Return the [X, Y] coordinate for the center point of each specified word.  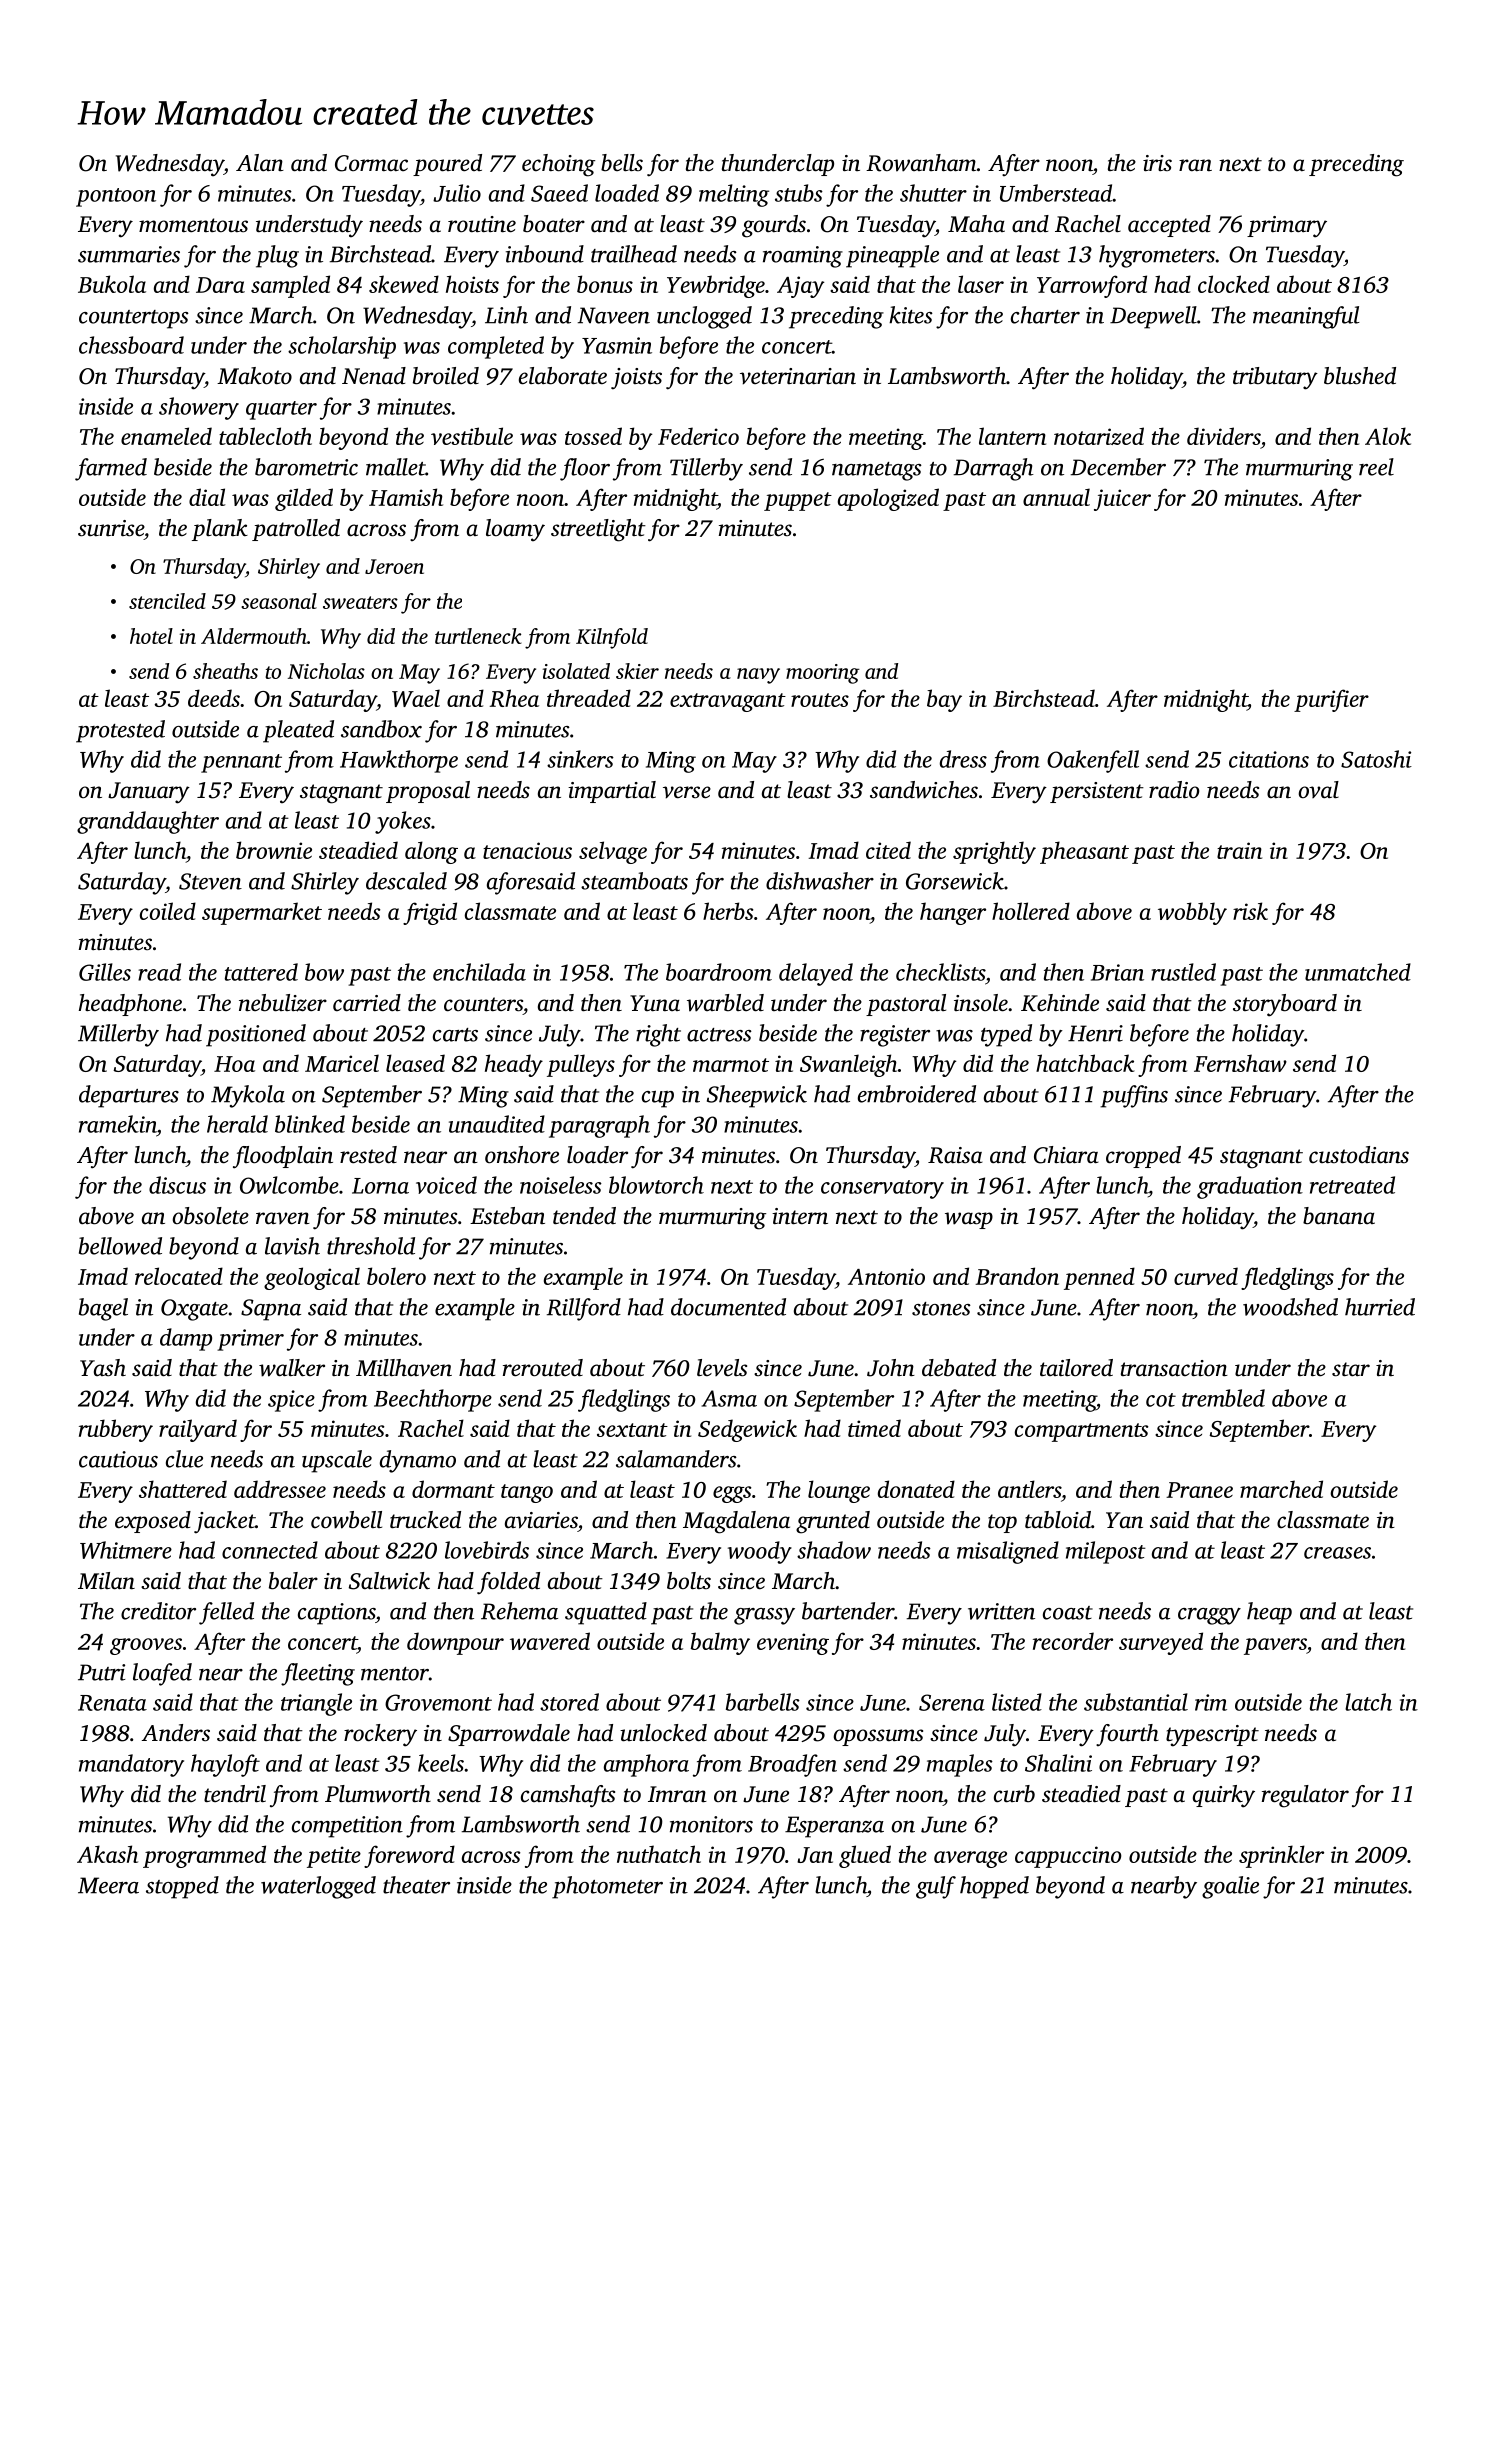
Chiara [1066, 1155]
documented [728, 1307]
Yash [103, 1367]
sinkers [580, 759]
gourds [774, 226]
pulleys [581, 1065]
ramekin [118, 1124]
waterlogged [318, 1887]
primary [1287, 227]
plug [277, 256]
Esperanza [834, 1827]
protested [120, 731]
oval [1319, 790]
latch [1368, 1702]
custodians [1359, 1155]
